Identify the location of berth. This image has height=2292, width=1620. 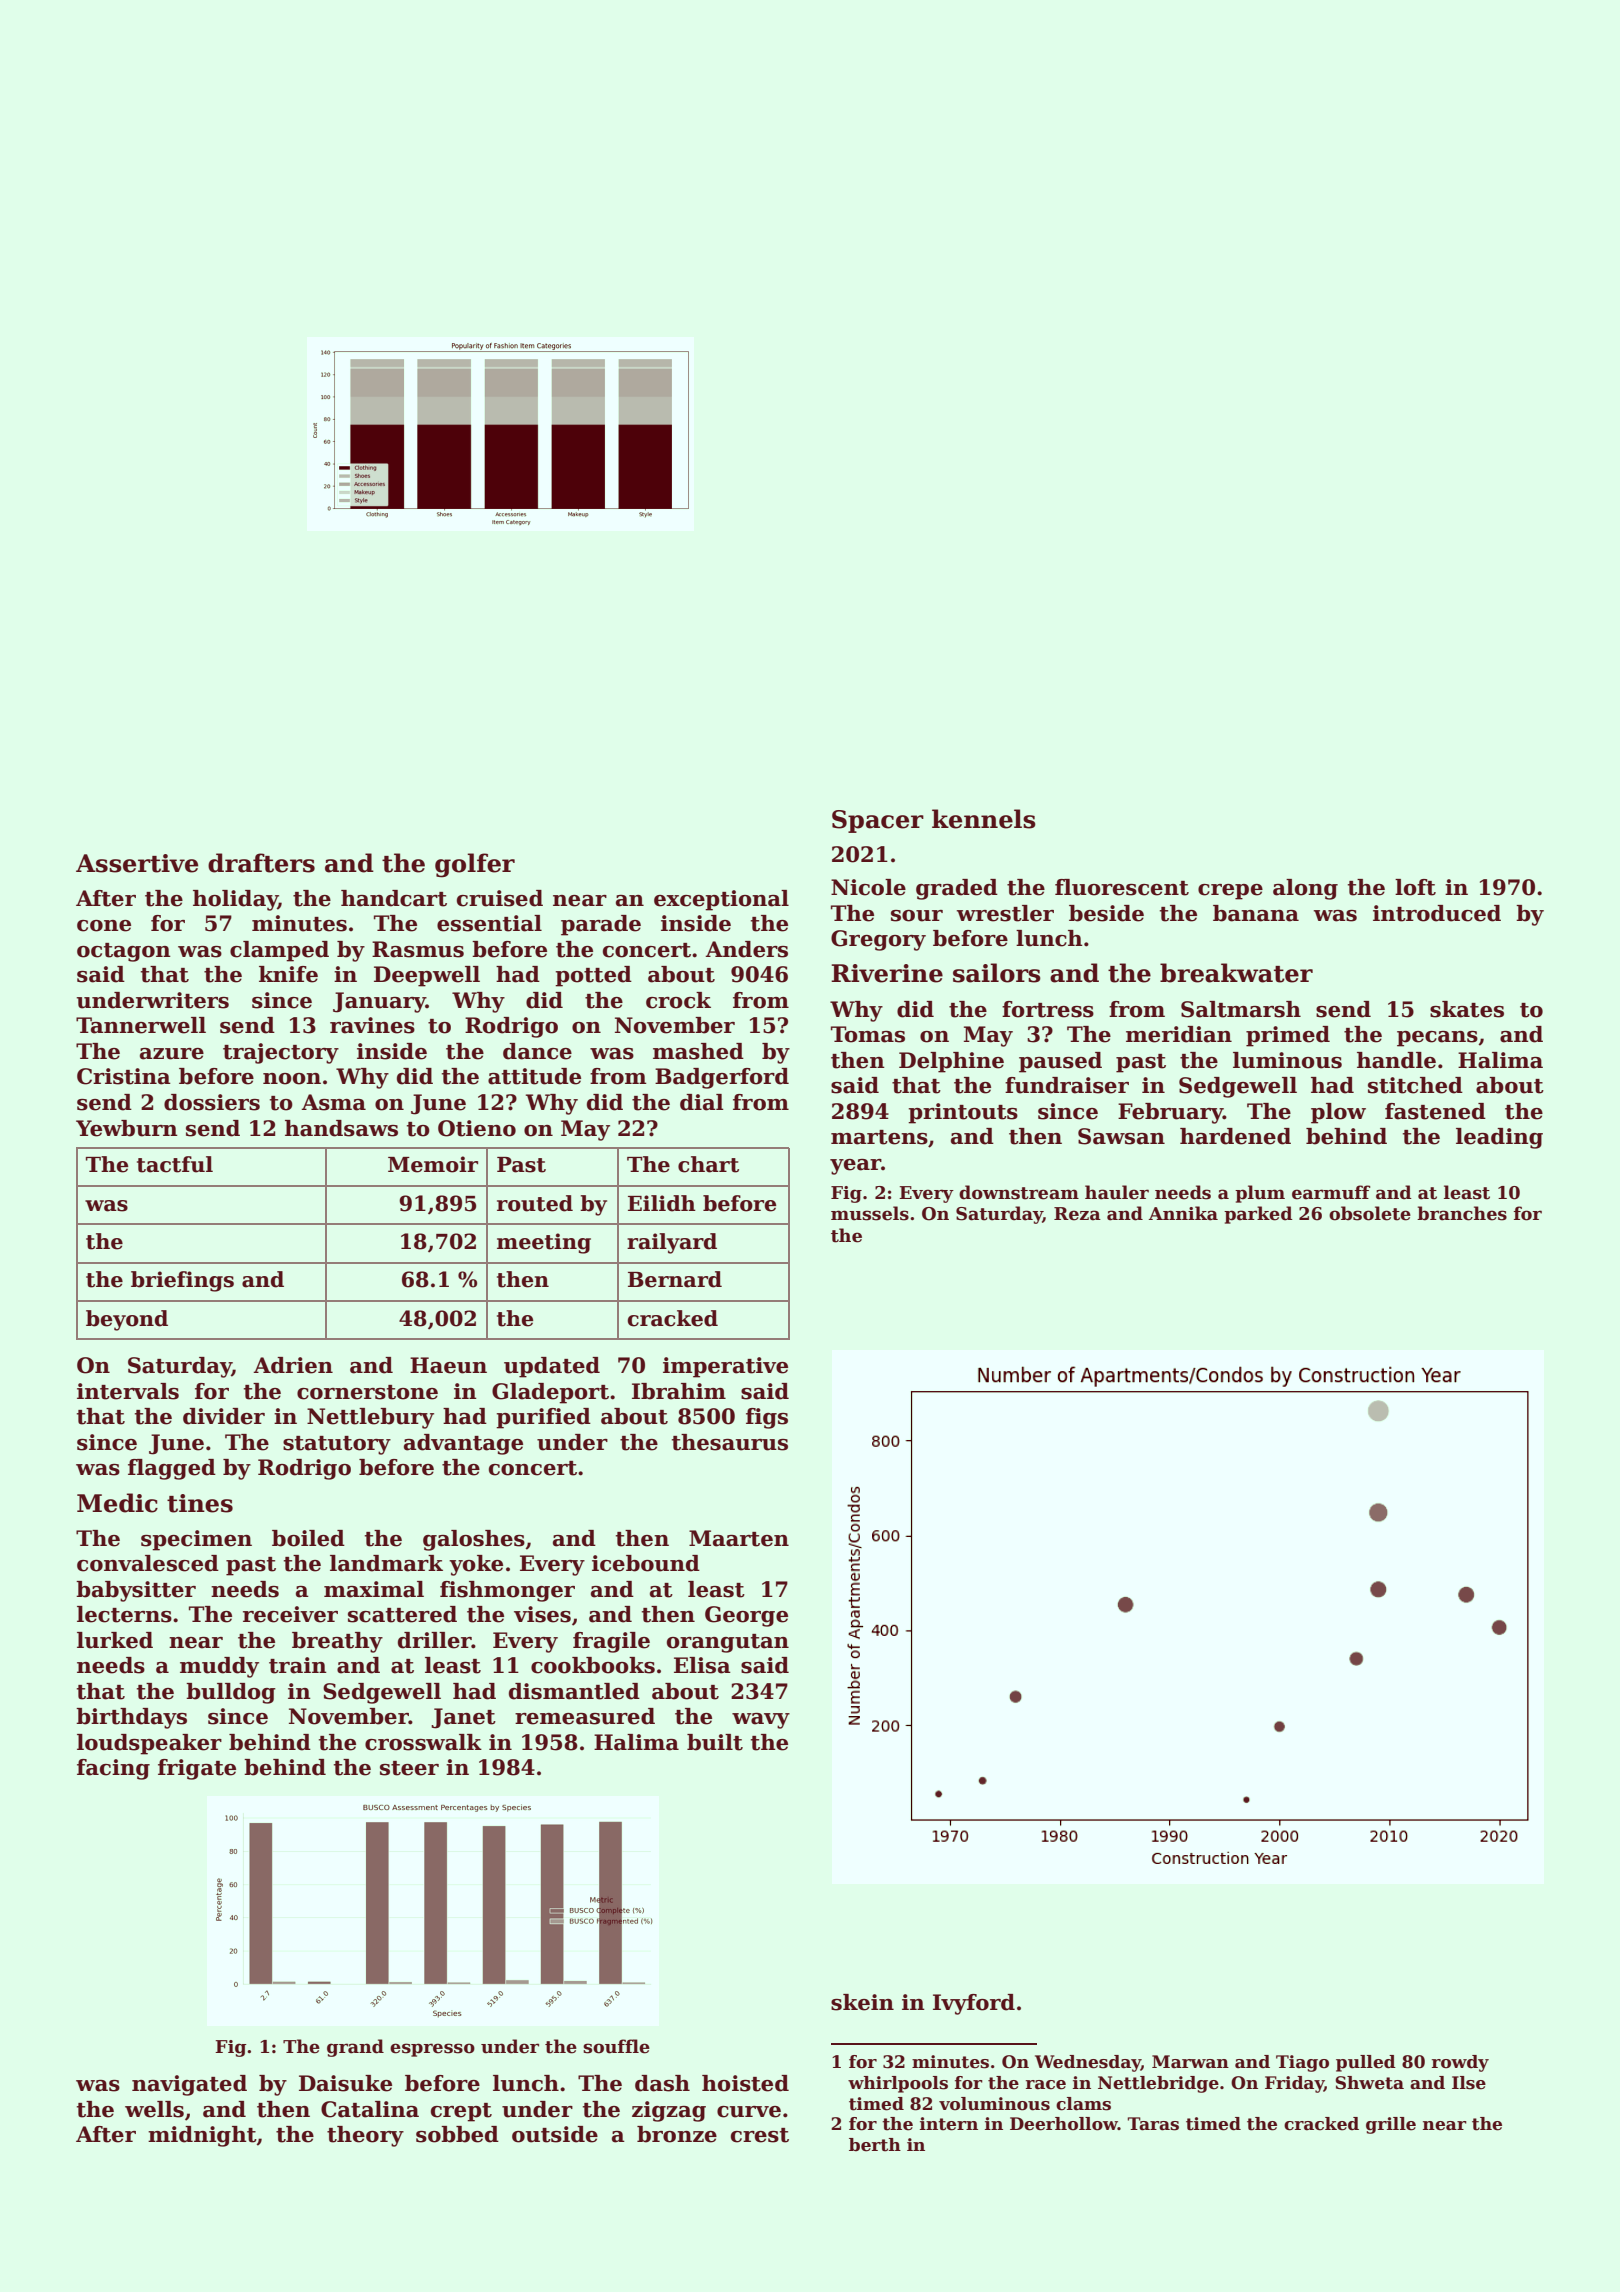
(875, 2145).
